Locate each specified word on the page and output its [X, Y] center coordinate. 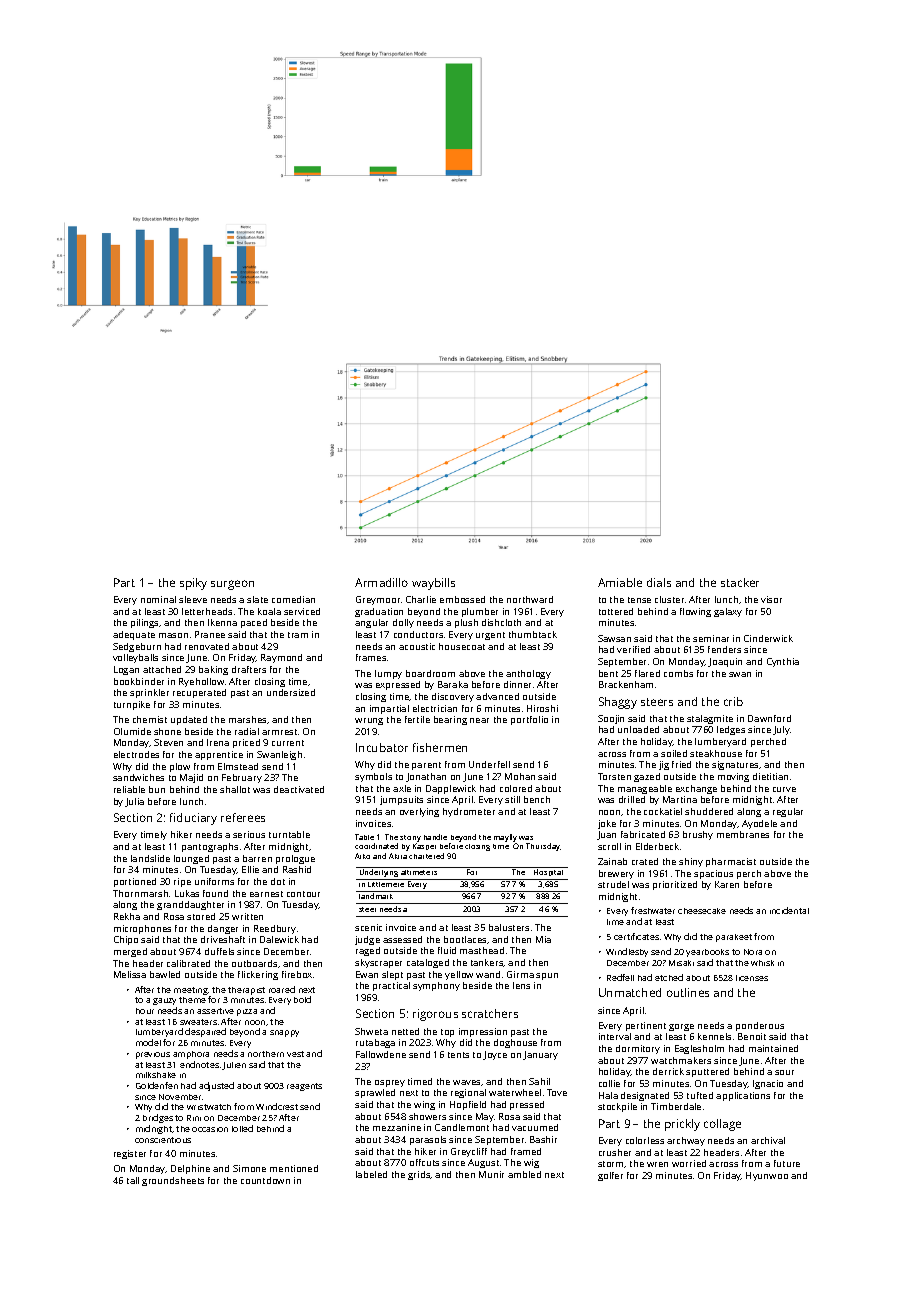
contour [303, 894]
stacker [740, 582]
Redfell [620, 977]
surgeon [232, 585]
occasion [210, 1129]
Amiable [620, 582]
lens [521, 985]
